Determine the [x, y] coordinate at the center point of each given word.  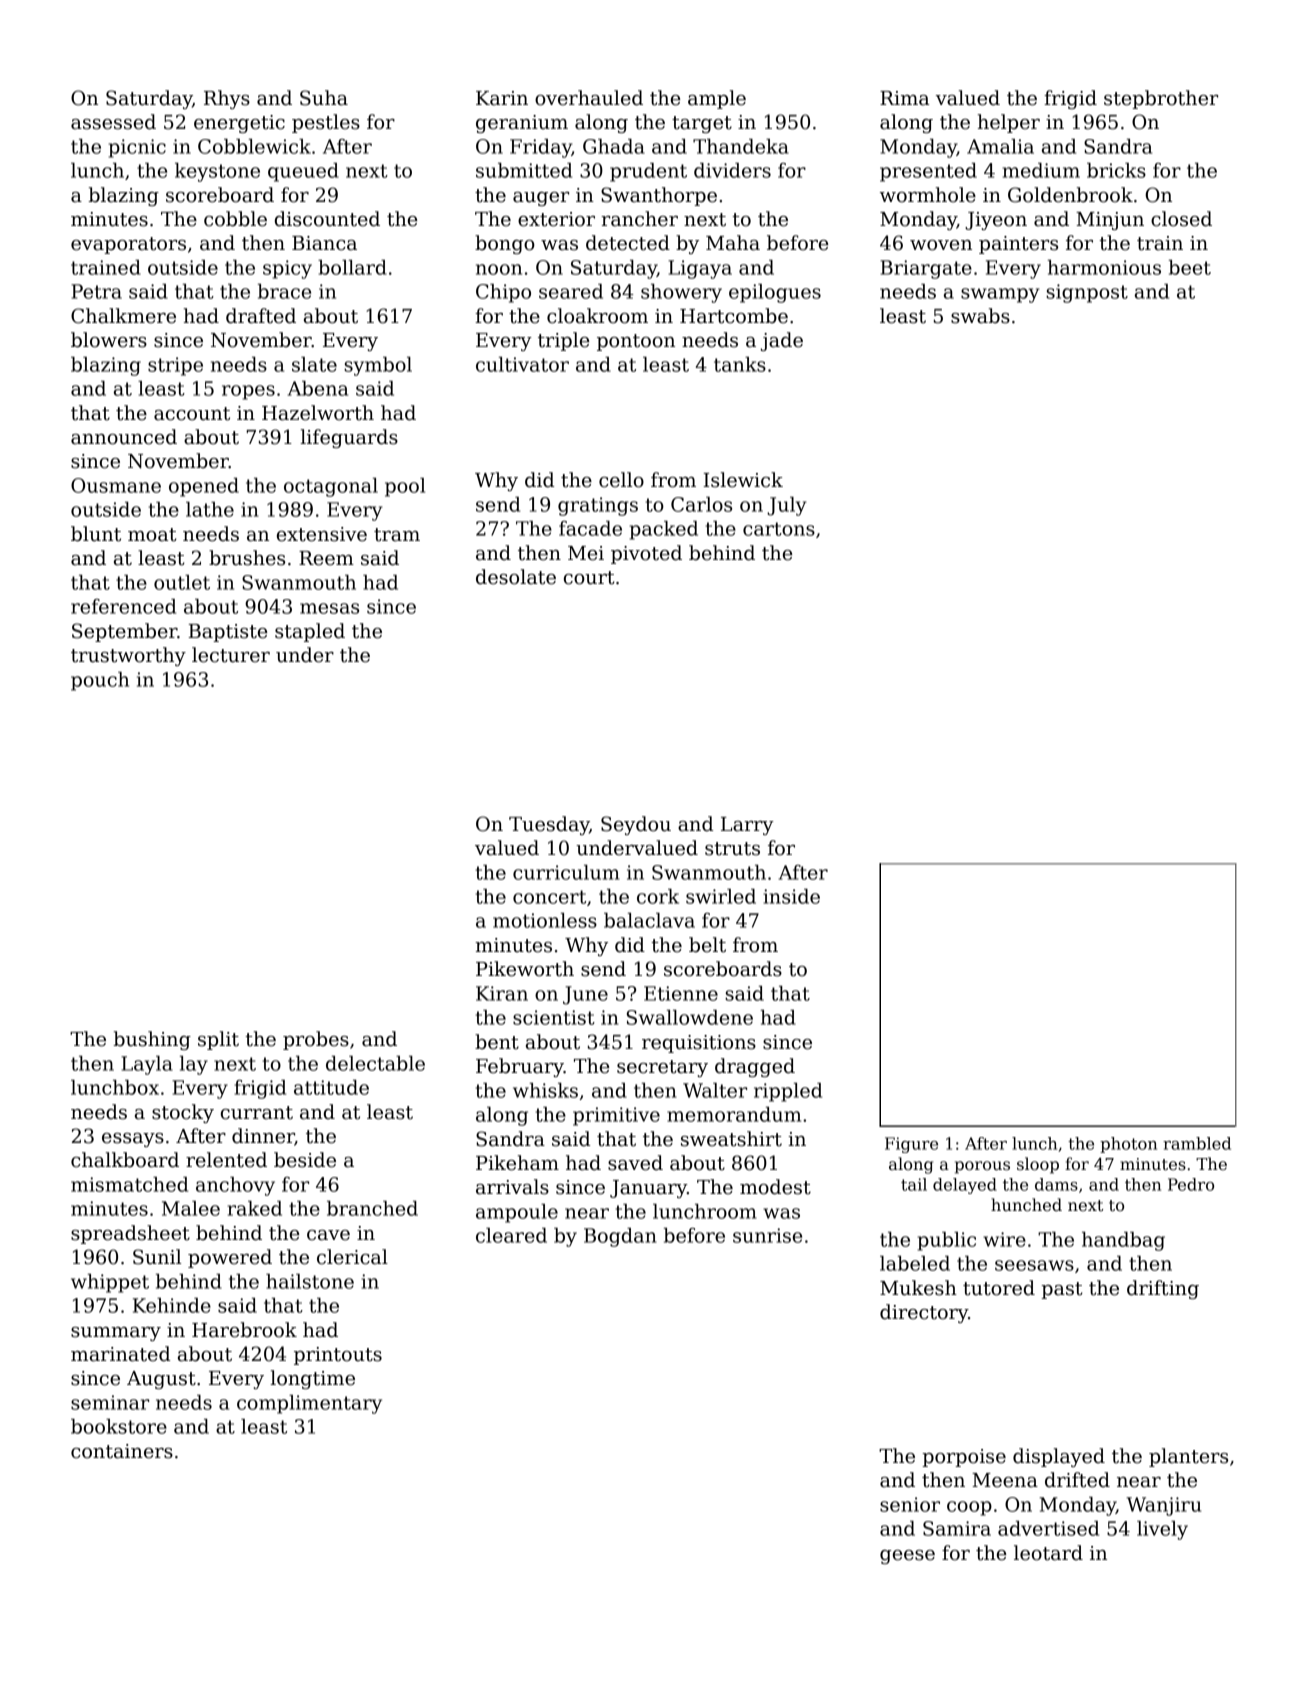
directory [924, 1313]
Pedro [1191, 1184]
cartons [779, 529]
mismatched [129, 1184]
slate [314, 364]
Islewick [743, 480]
